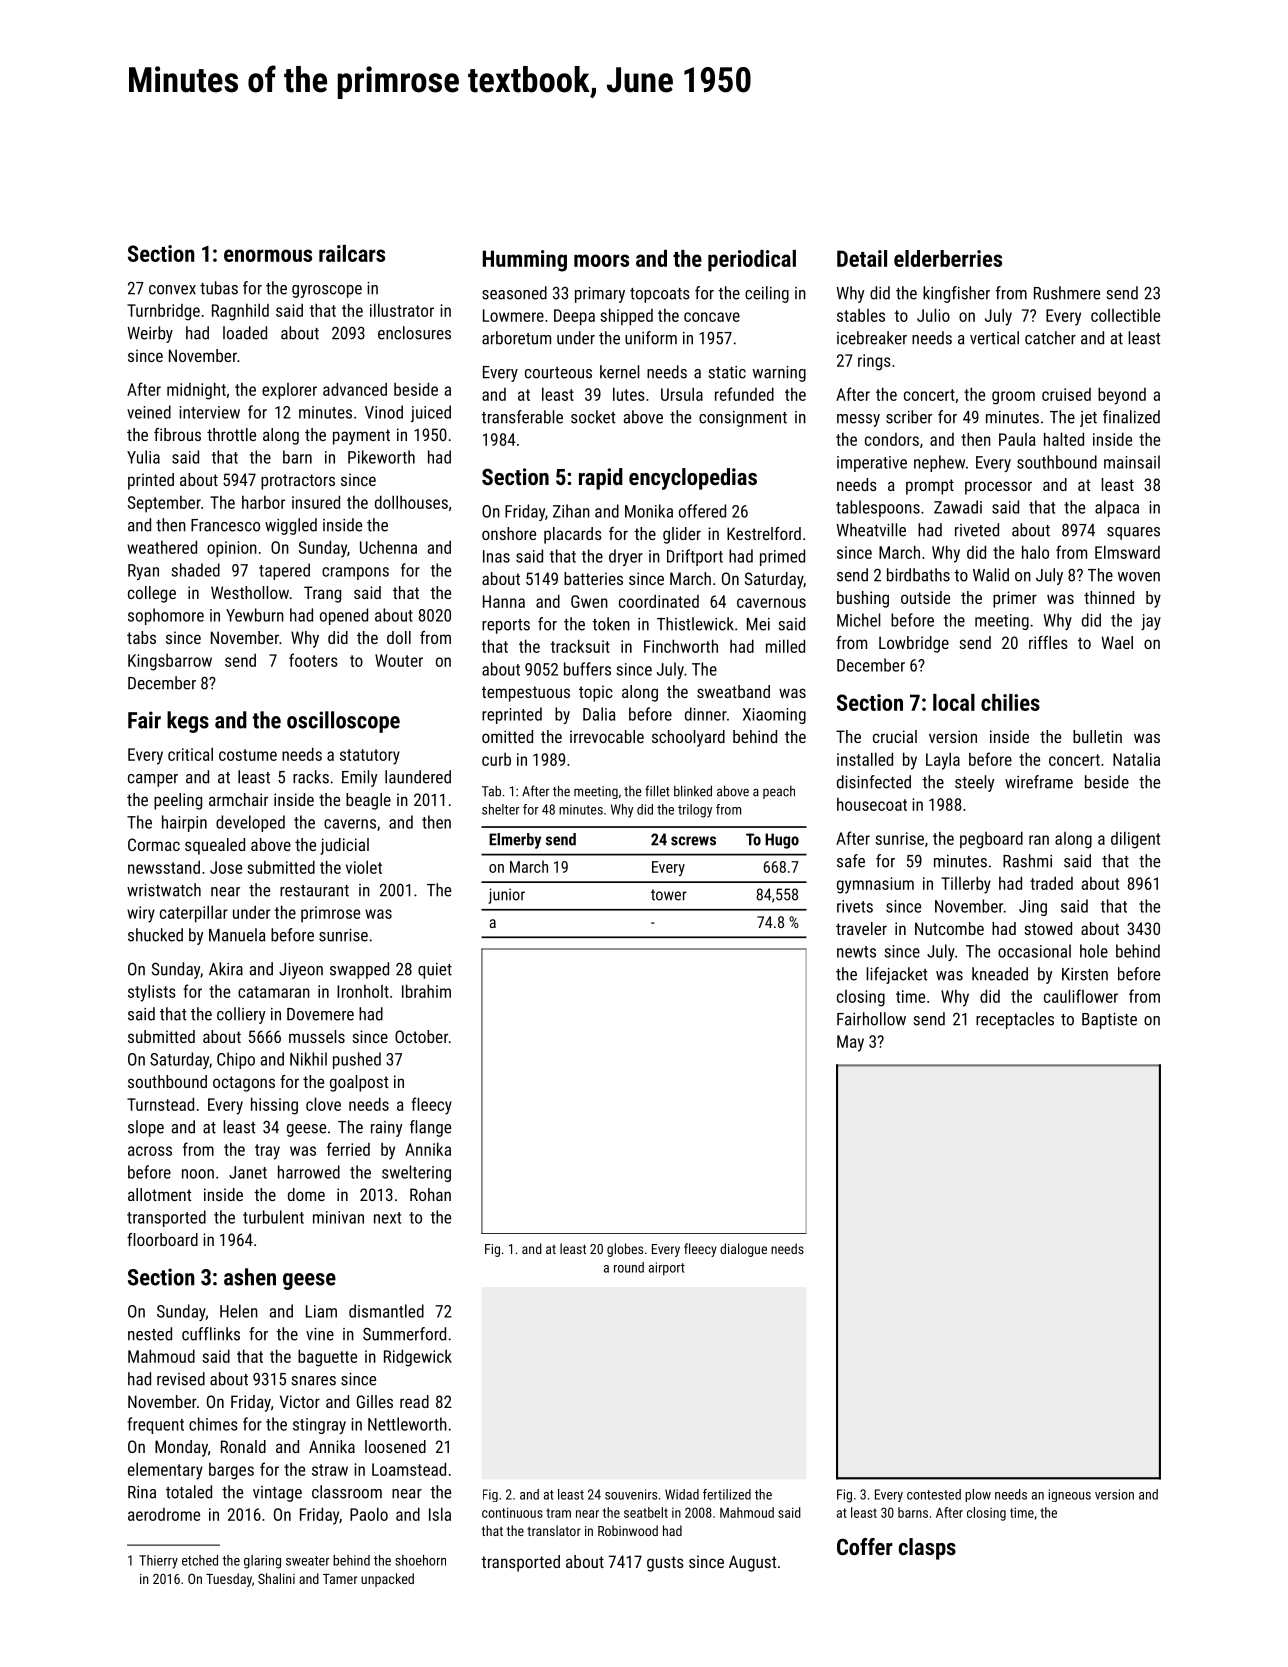 The height and width of the screenshot is (1667, 1288). What do you see at coordinates (155, 1425) in the screenshot?
I see `frequent` at bounding box center [155, 1425].
